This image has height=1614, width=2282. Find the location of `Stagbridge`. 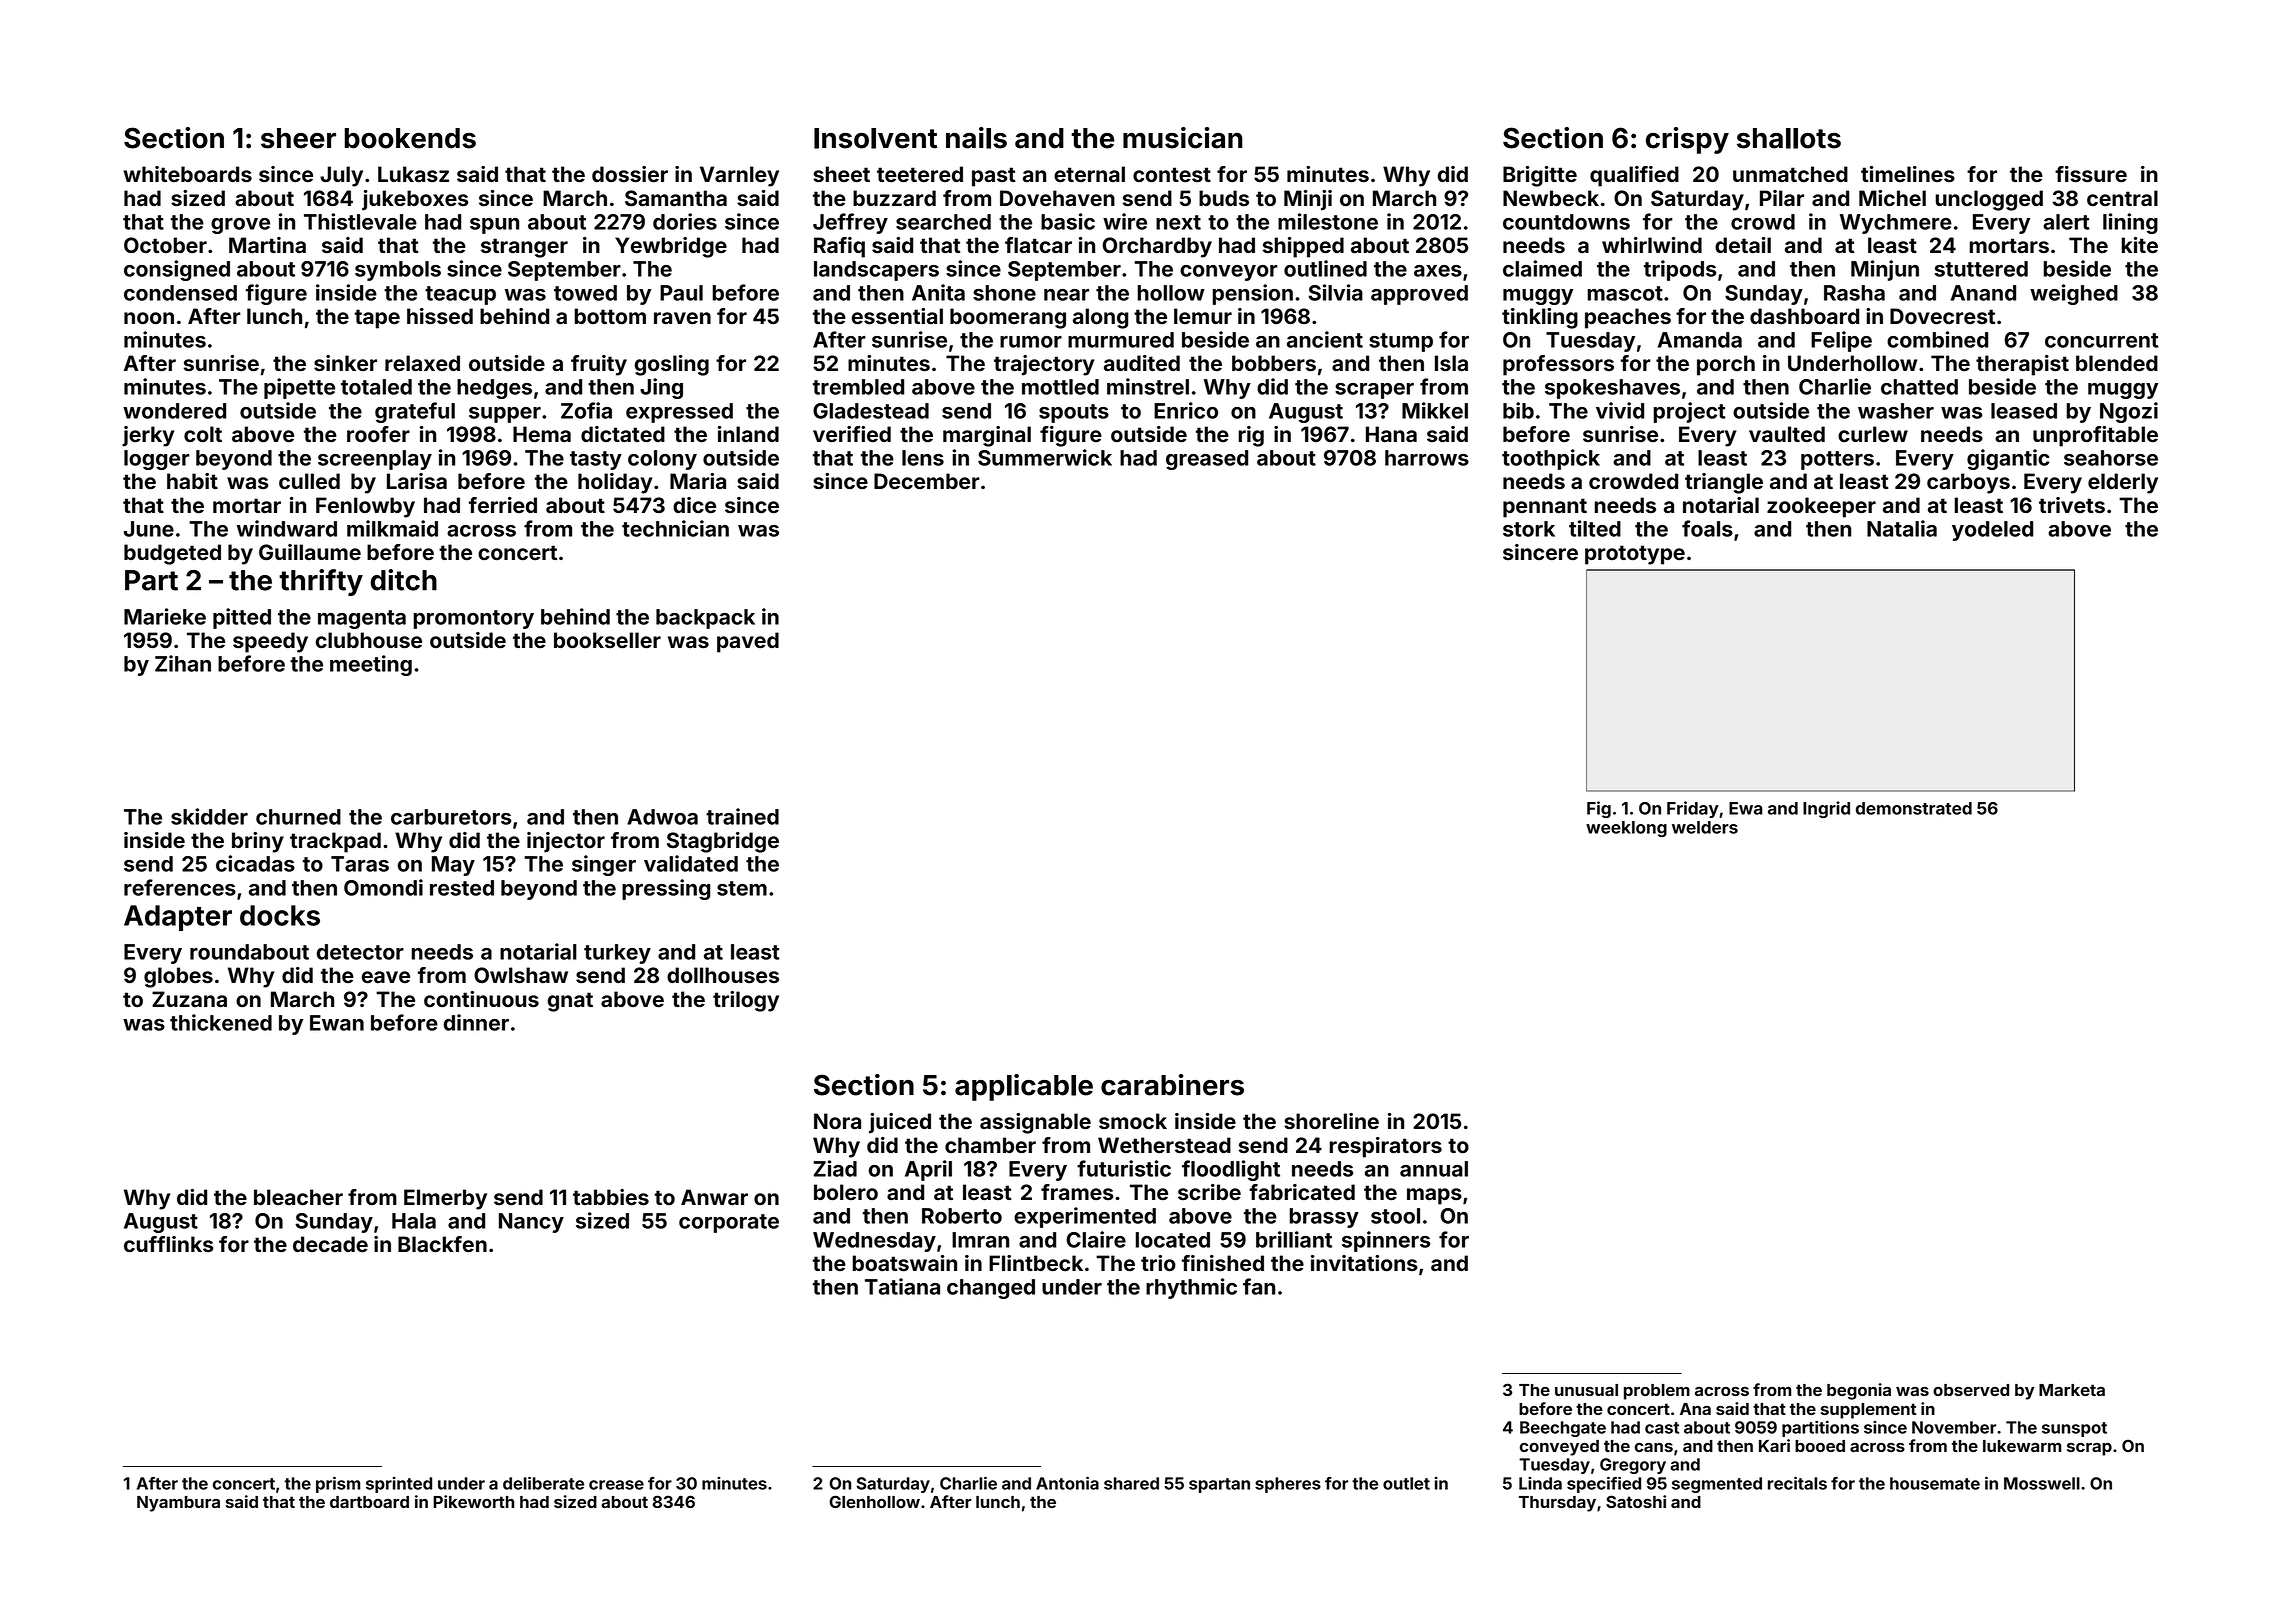

Stagbridge is located at coordinates (723, 842).
